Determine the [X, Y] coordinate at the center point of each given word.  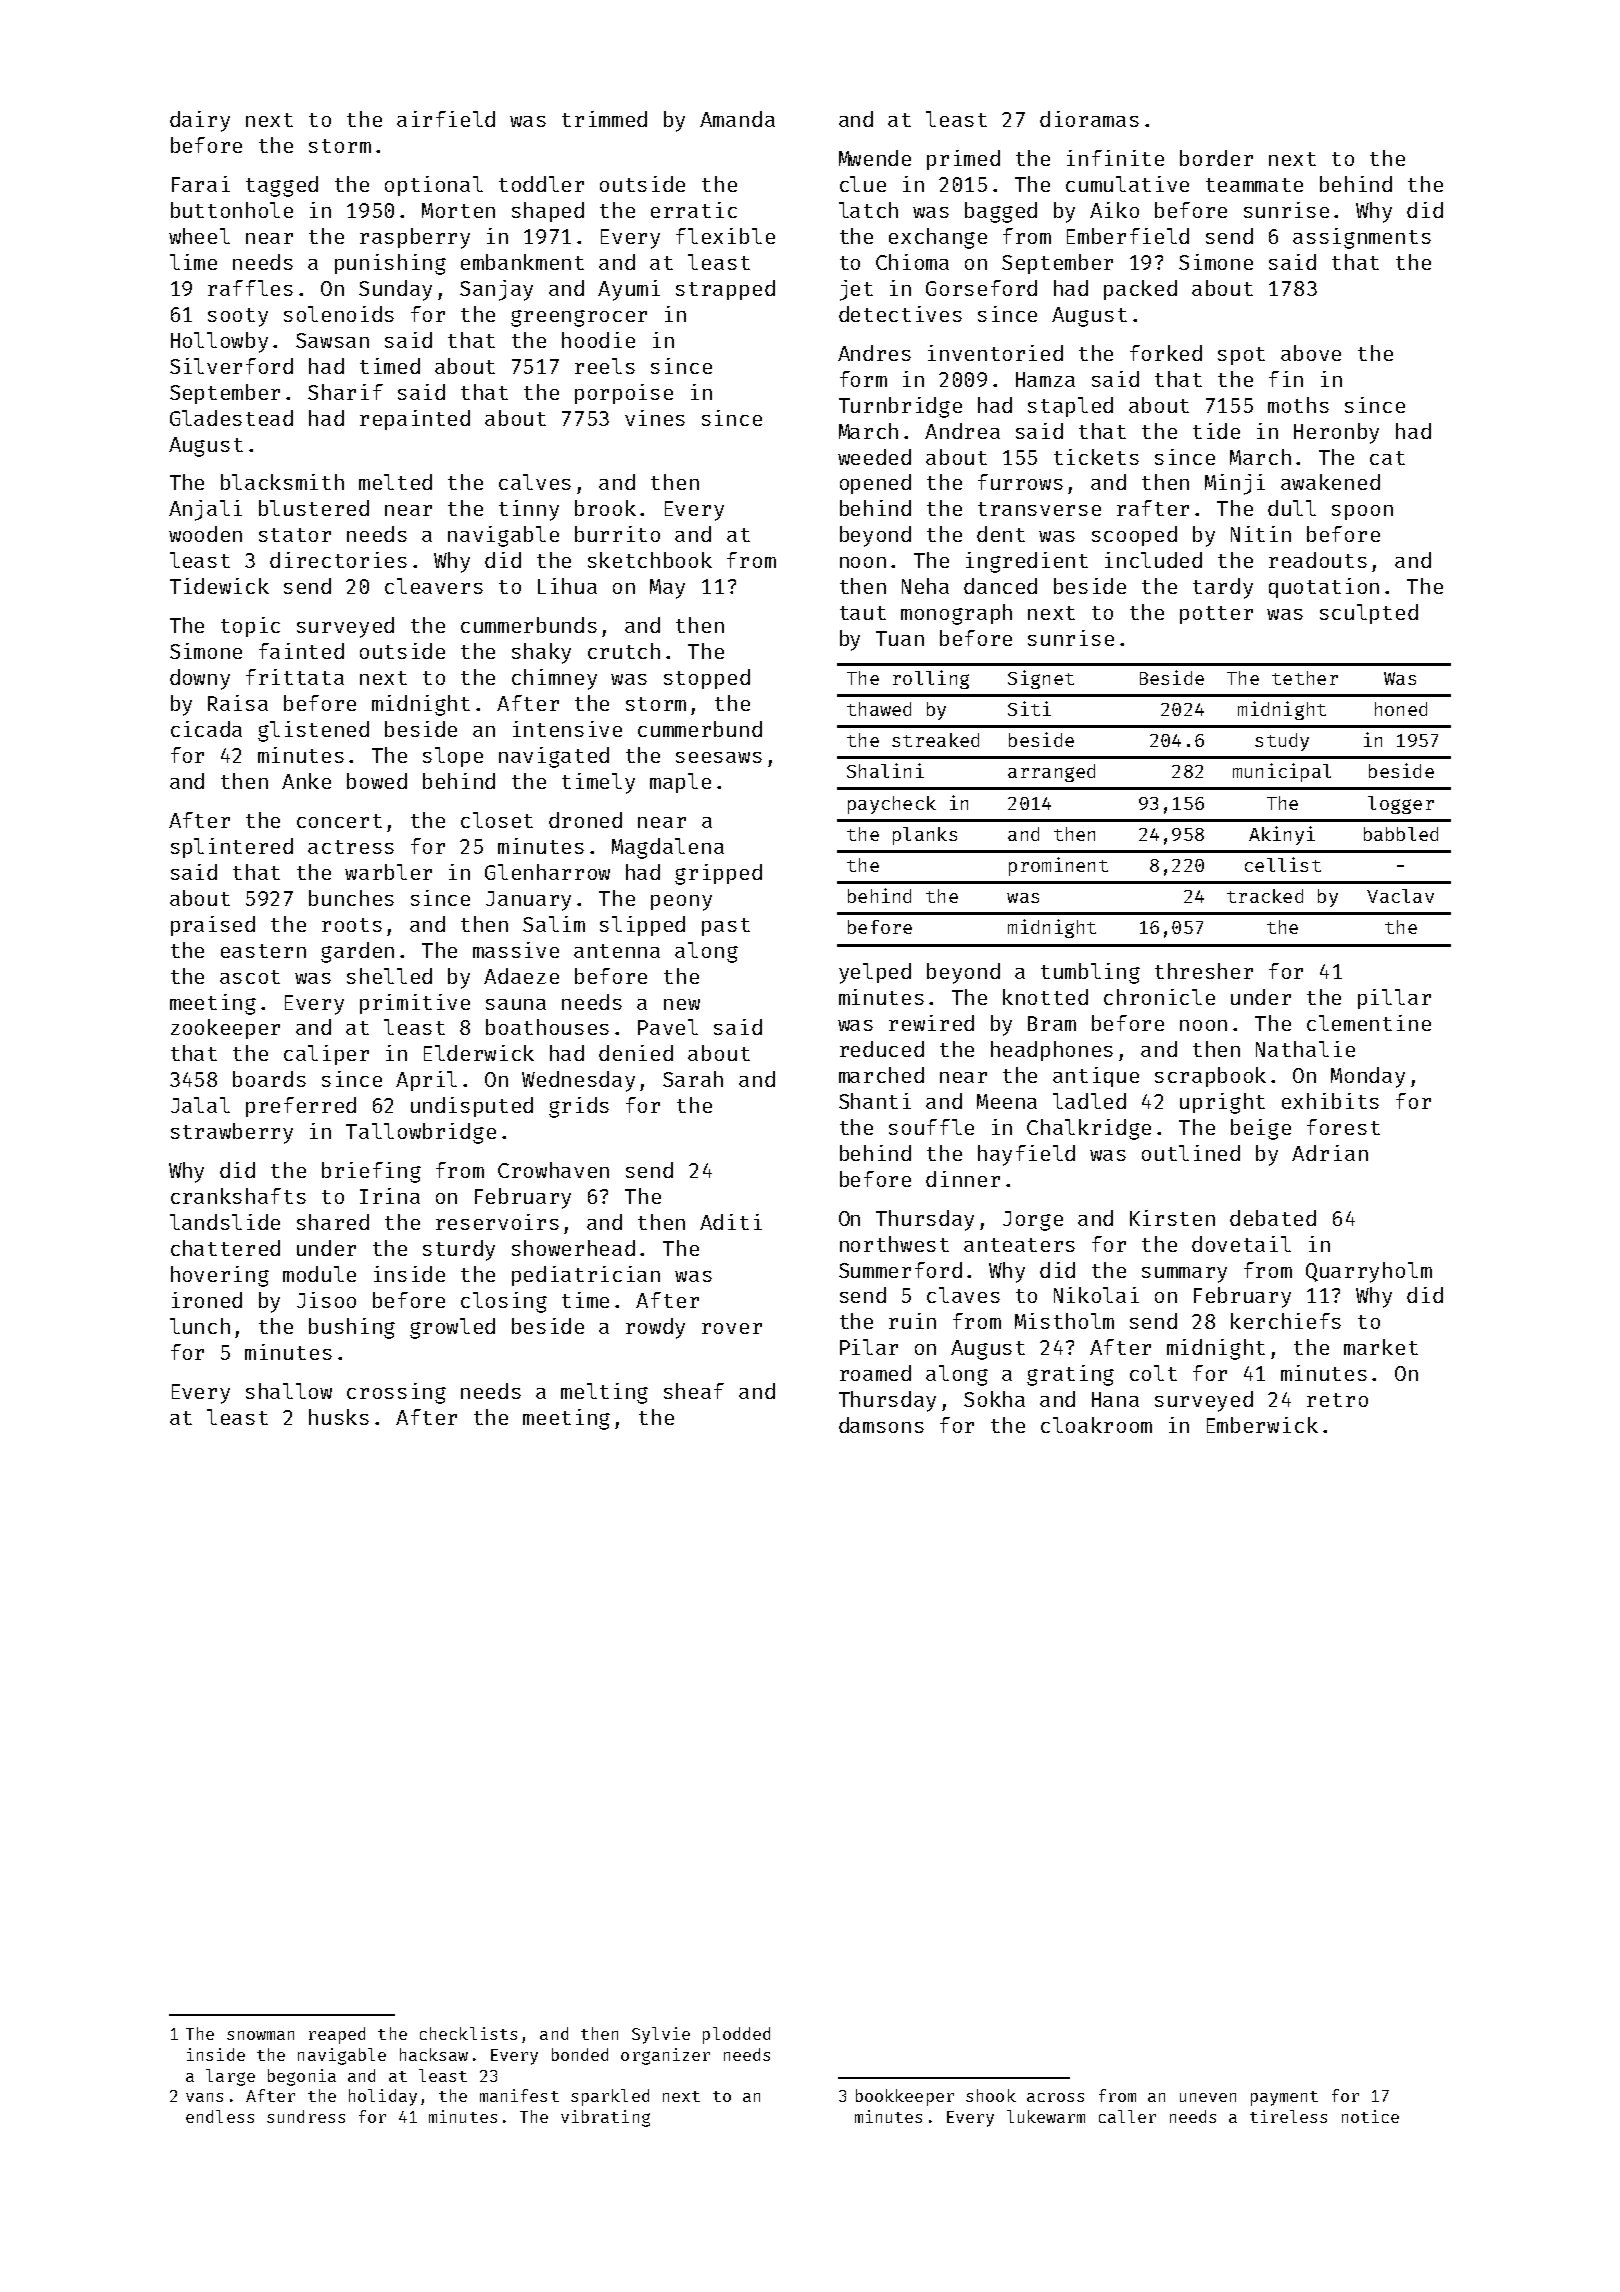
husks [339, 1417]
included [1153, 560]
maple [680, 783]
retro [1337, 1400]
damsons [881, 1425]
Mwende [875, 158]
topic [250, 627]
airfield [446, 119]
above [1311, 353]
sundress [306, 2116]
